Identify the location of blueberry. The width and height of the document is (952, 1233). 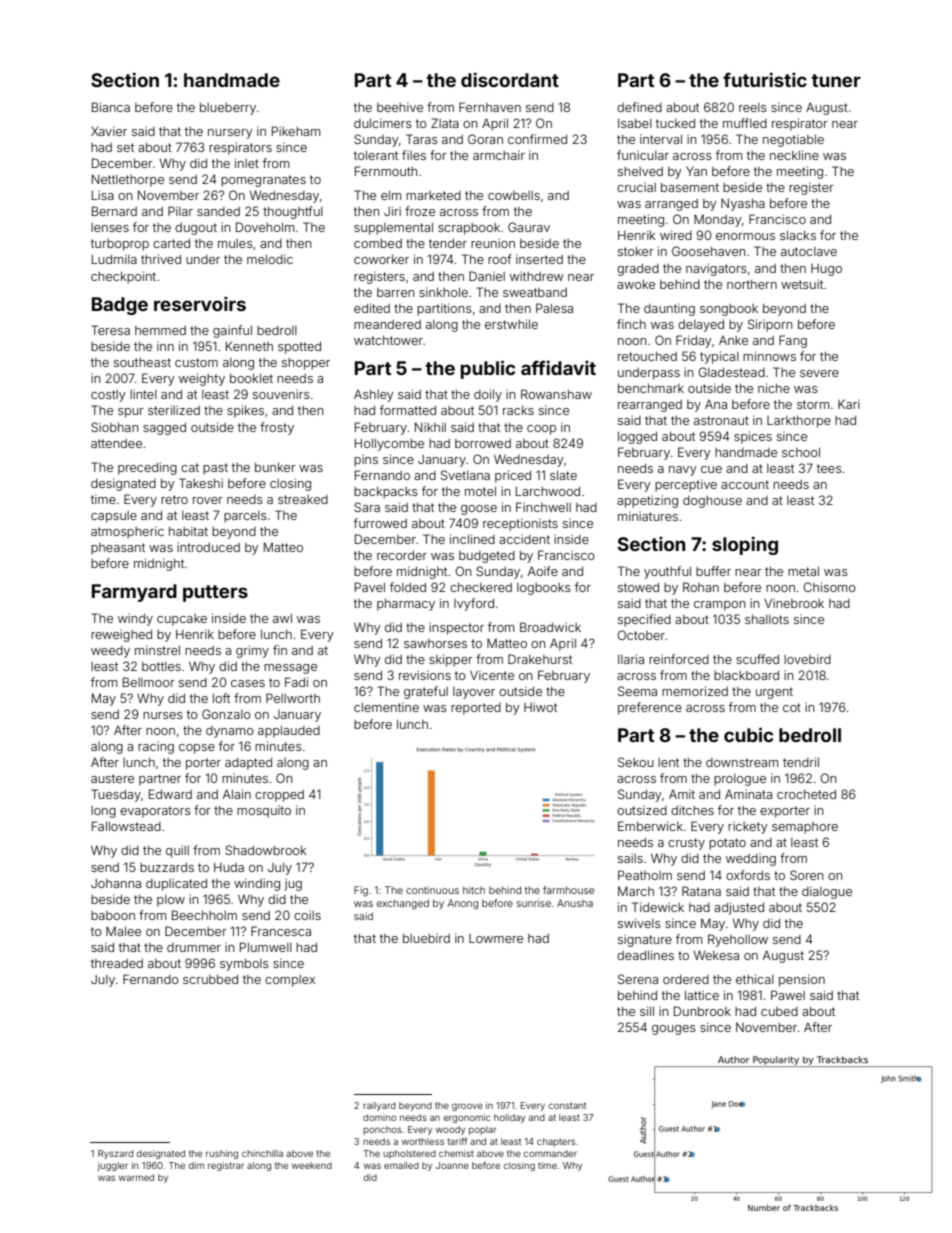
(228, 108).
